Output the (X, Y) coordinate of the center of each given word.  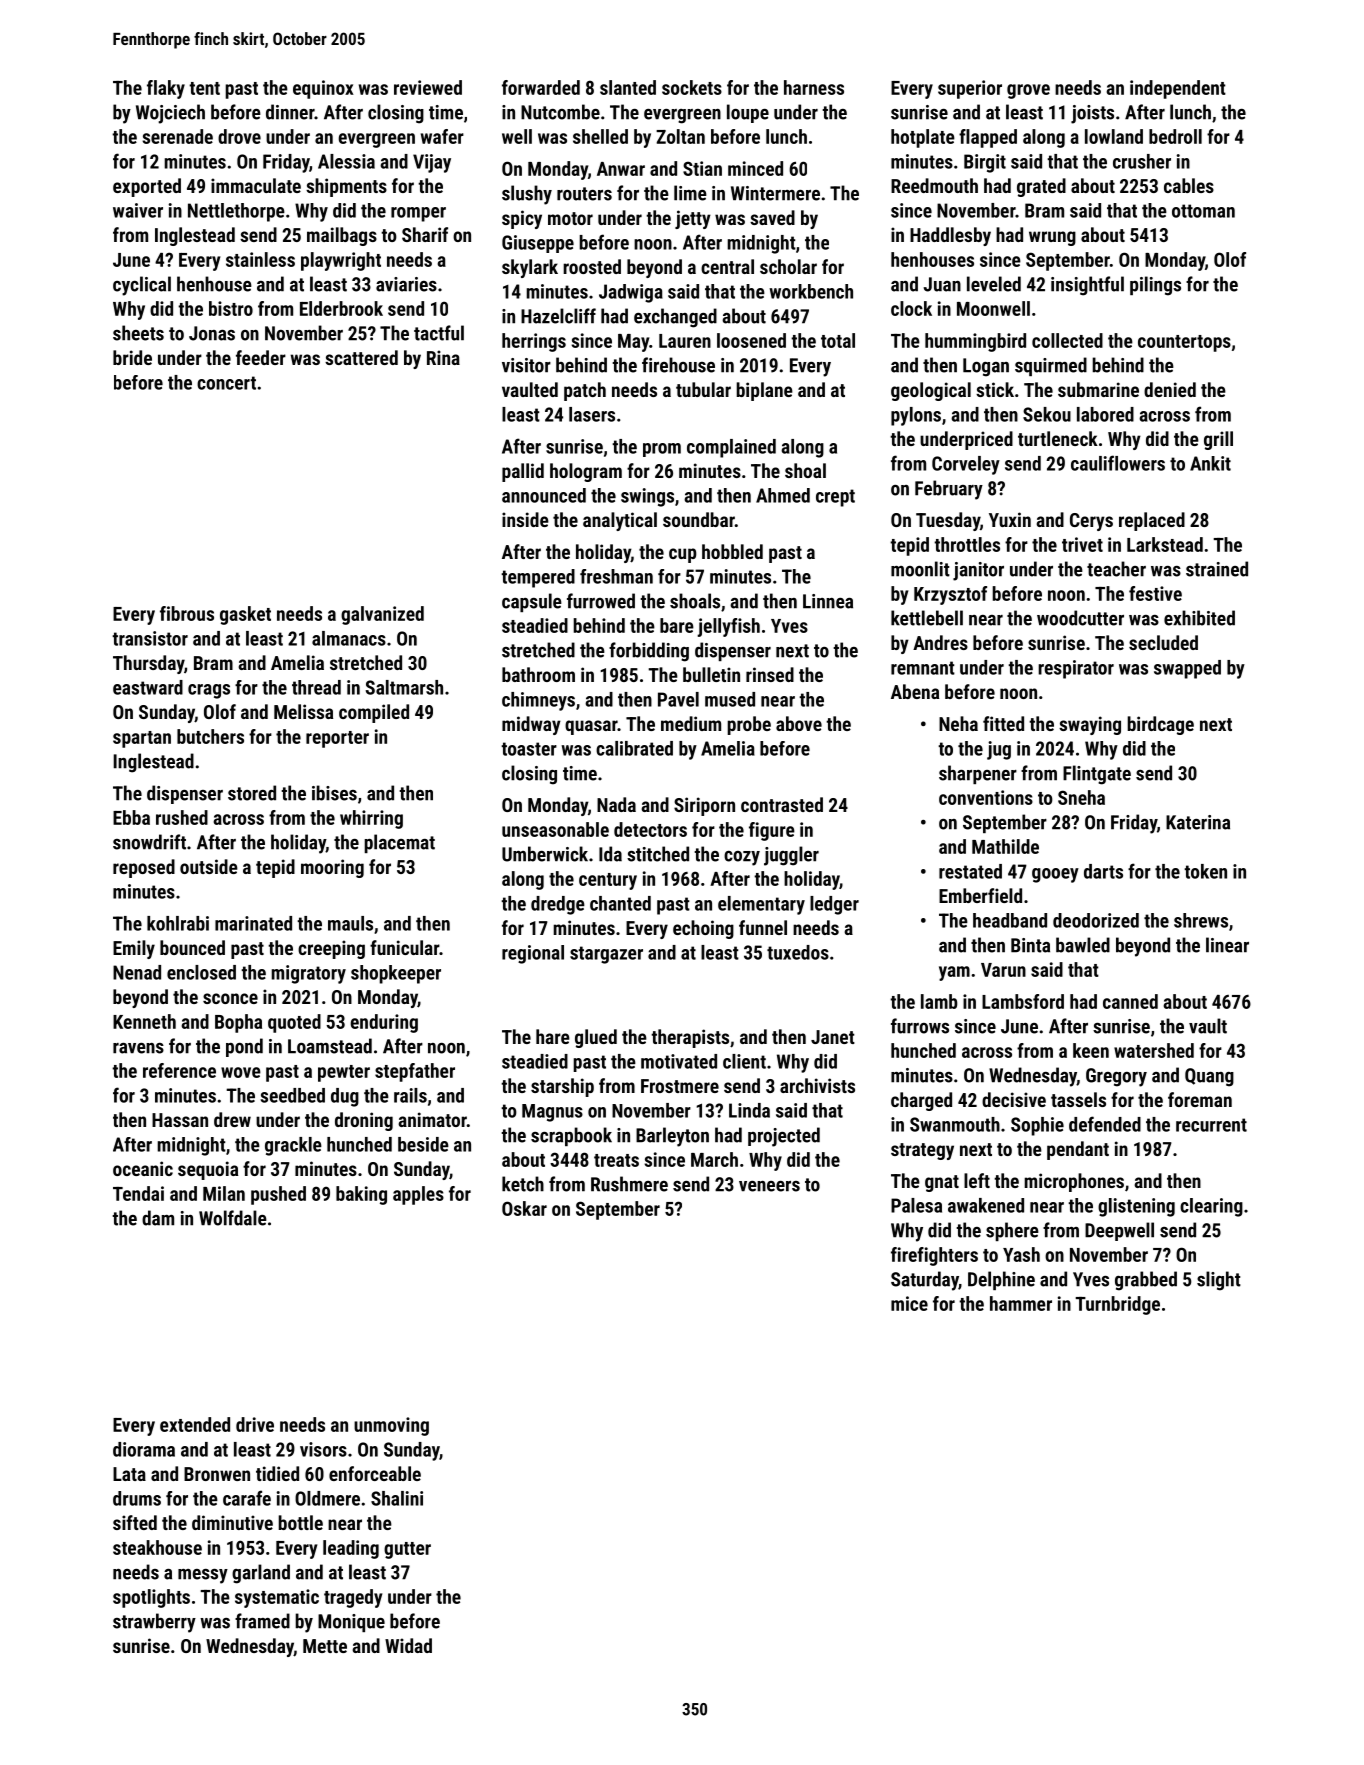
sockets (692, 87)
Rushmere (629, 1184)
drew (232, 1119)
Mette (325, 1646)
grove (1028, 91)
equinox (323, 89)
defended (1105, 1124)
